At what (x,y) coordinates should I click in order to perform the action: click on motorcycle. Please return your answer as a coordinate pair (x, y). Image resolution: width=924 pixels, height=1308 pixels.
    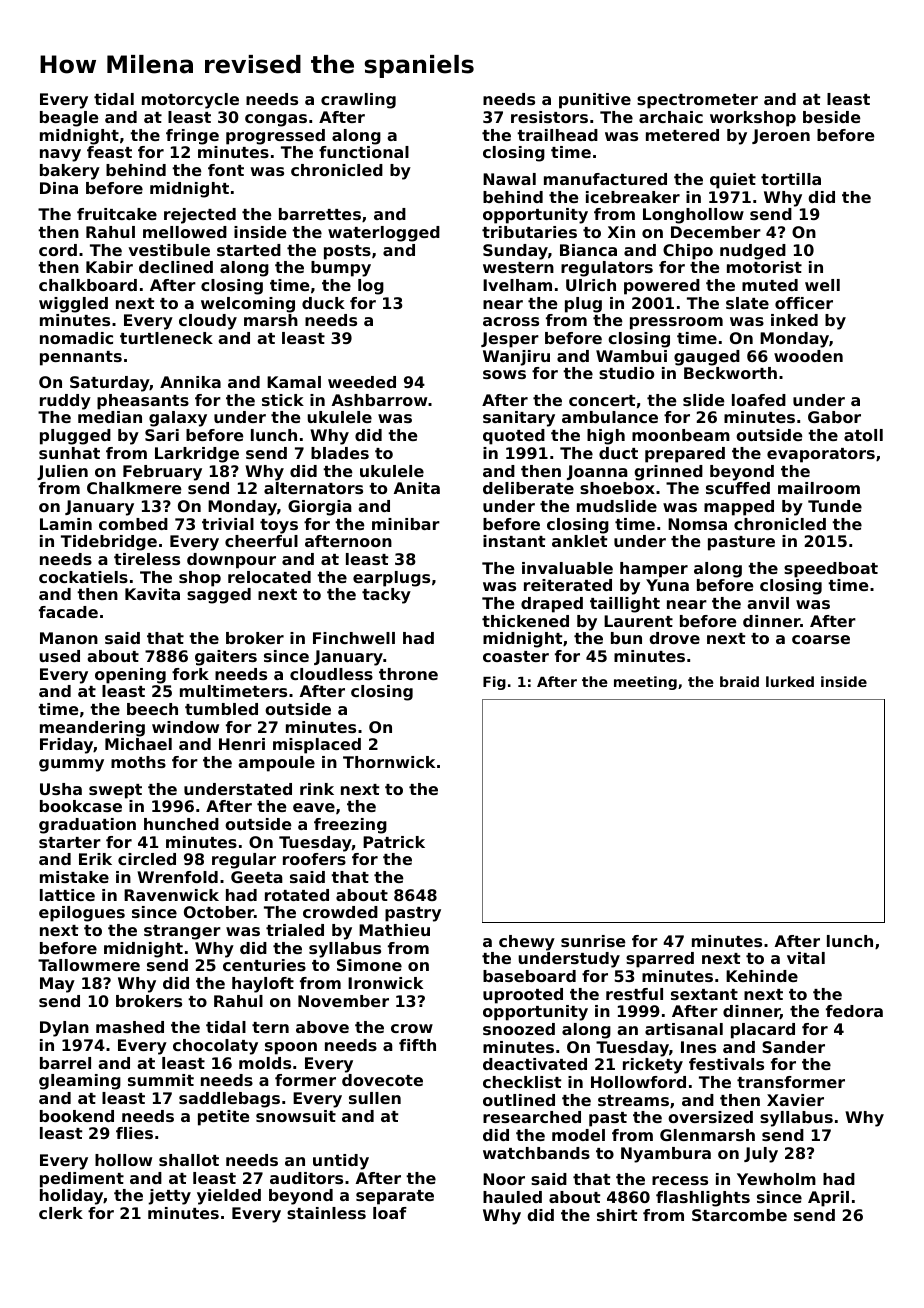
    Looking at the image, I should click on (190, 101).
